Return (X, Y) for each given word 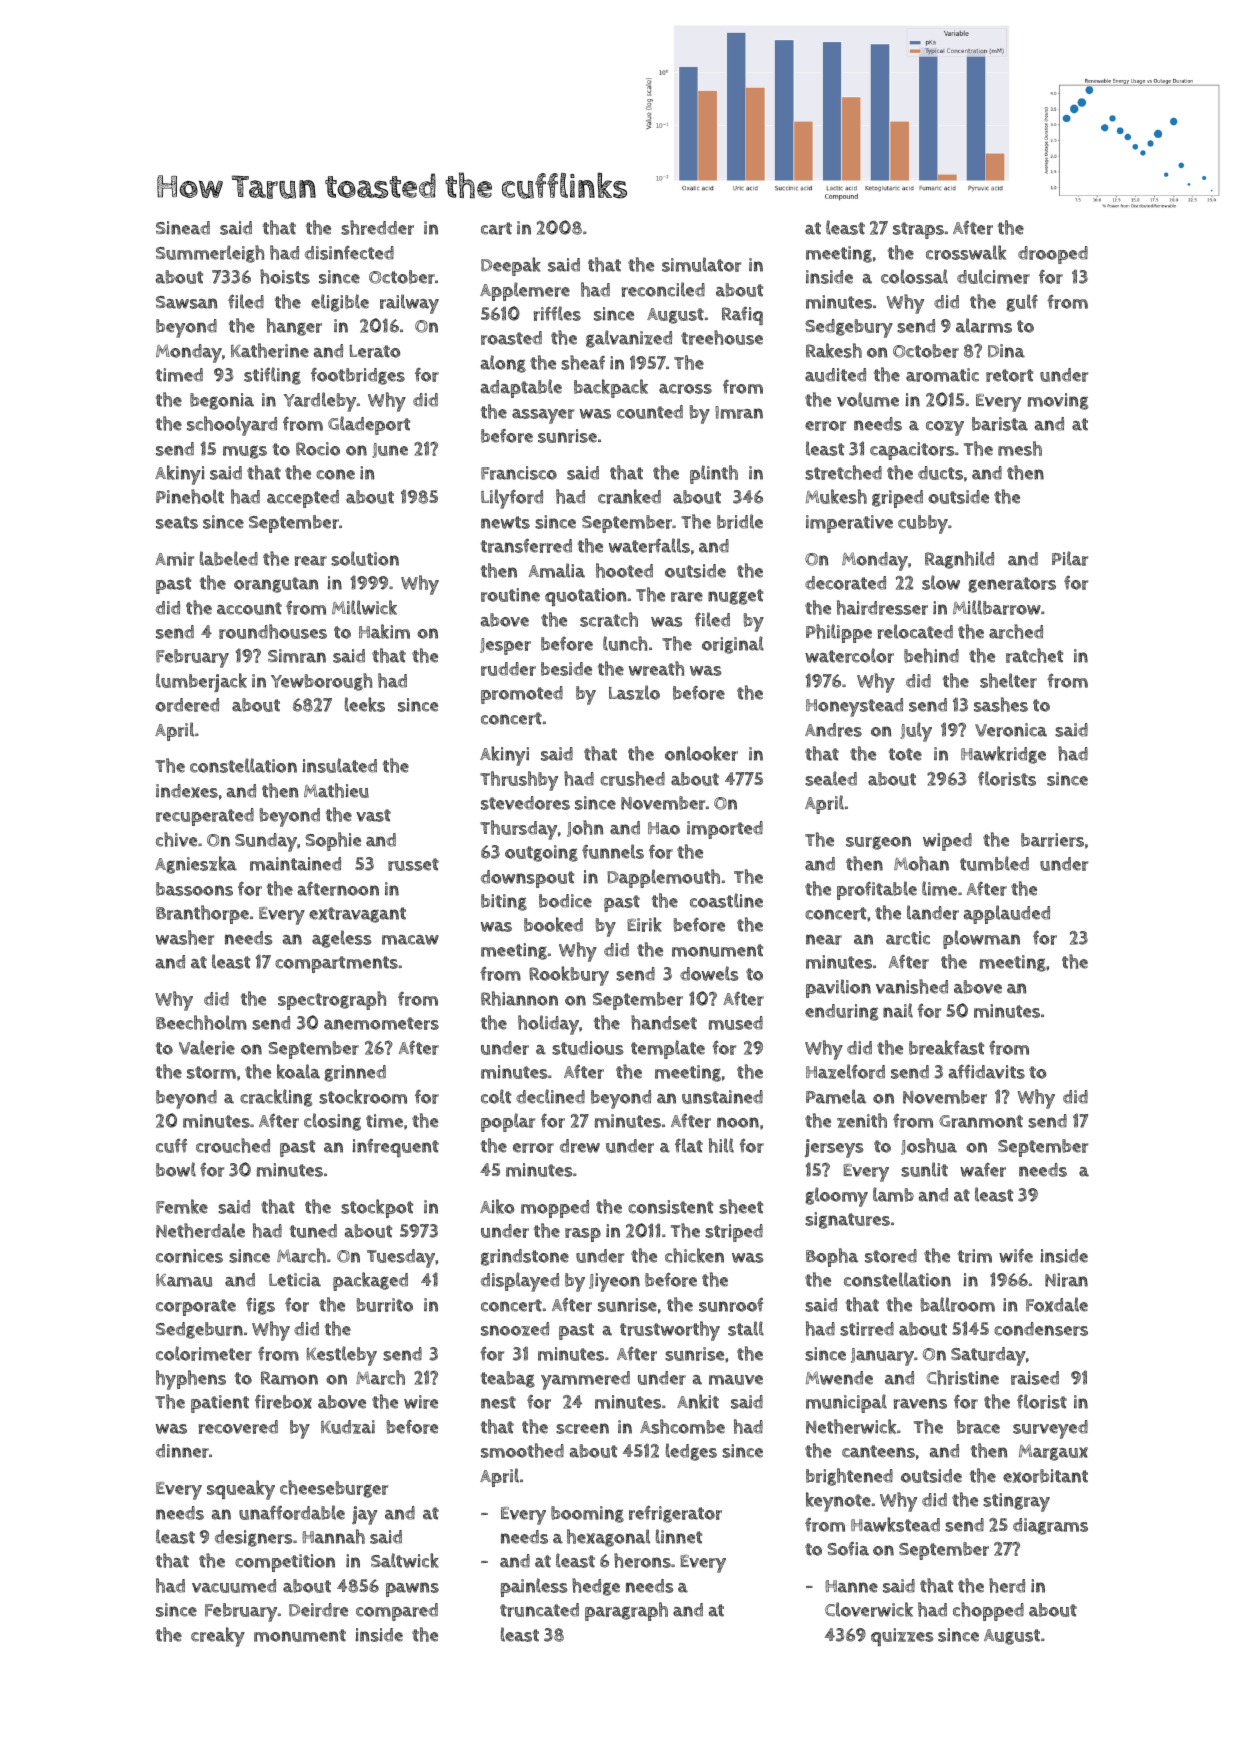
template (668, 1049)
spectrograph (332, 1000)
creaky (218, 1637)
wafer (983, 1170)
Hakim (384, 631)
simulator (701, 264)
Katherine (270, 350)
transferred (526, 545)
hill (721, 1145)
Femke (182, 1206)
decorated (845, 583)
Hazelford (845, 1071)
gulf (1022, 303)
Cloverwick (869, 1609)
